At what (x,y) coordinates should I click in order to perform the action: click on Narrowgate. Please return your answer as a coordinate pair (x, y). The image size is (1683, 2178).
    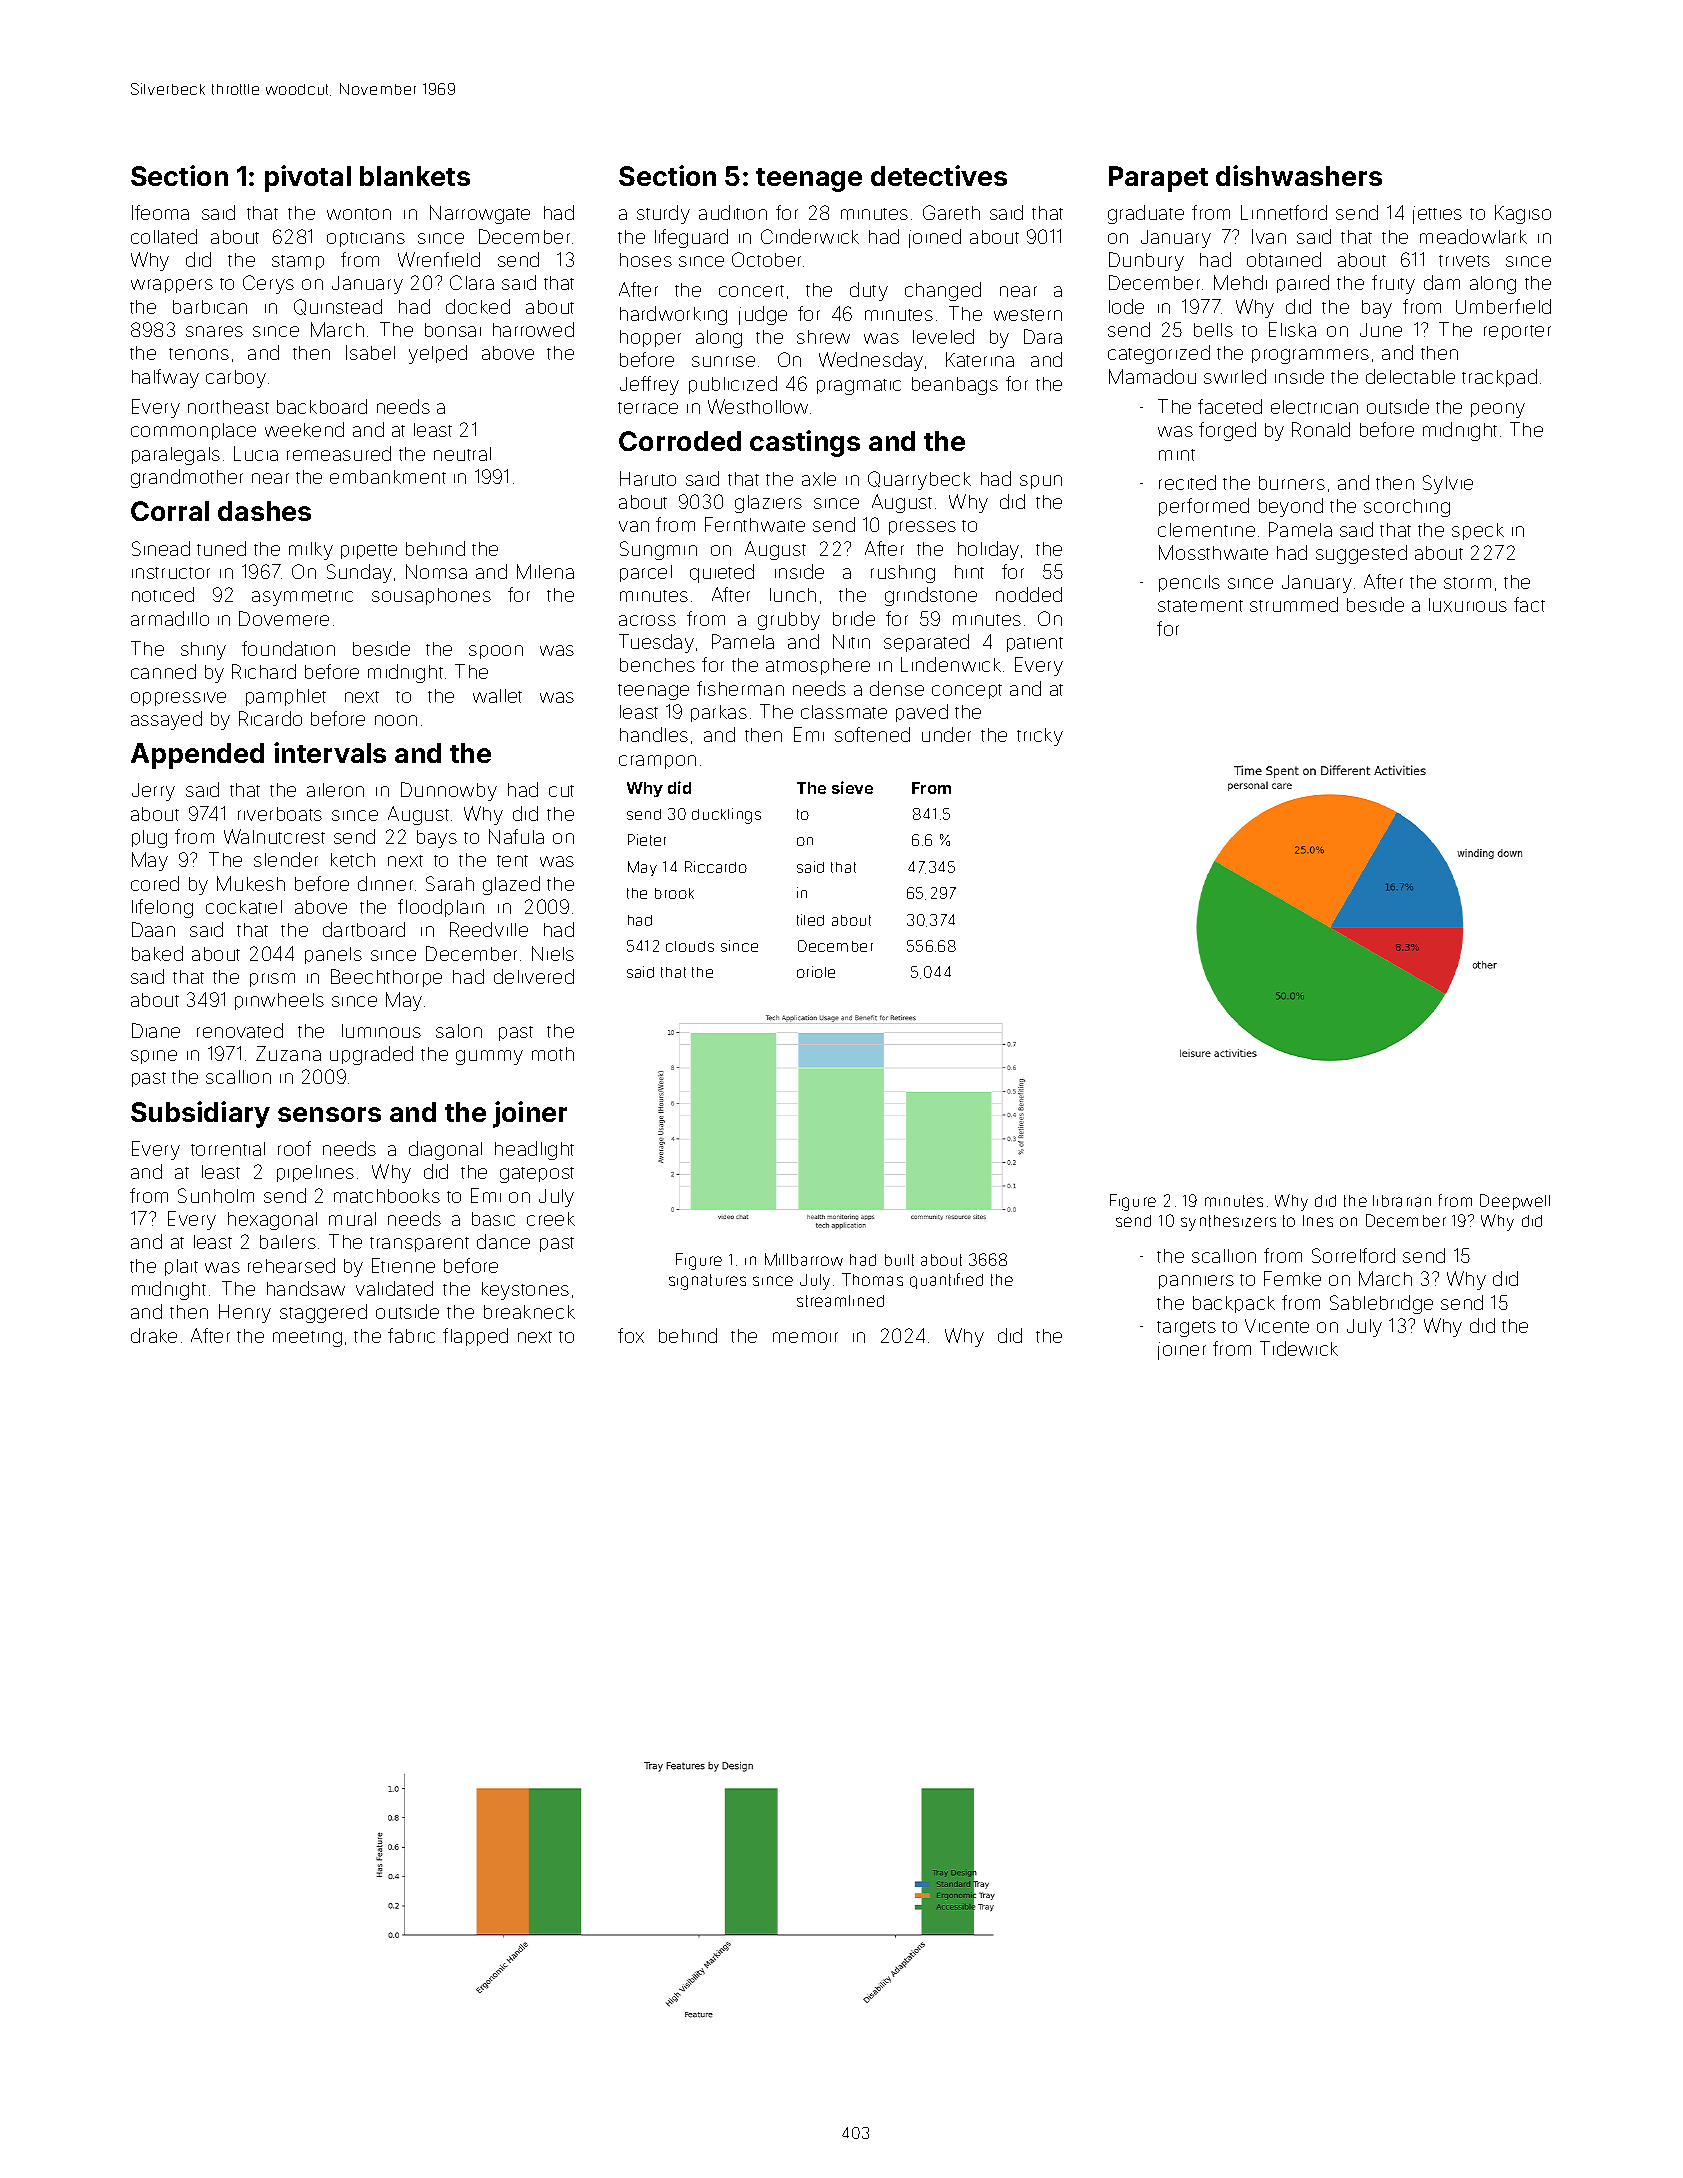
    Looking at the image, I should click on (480, 214).
